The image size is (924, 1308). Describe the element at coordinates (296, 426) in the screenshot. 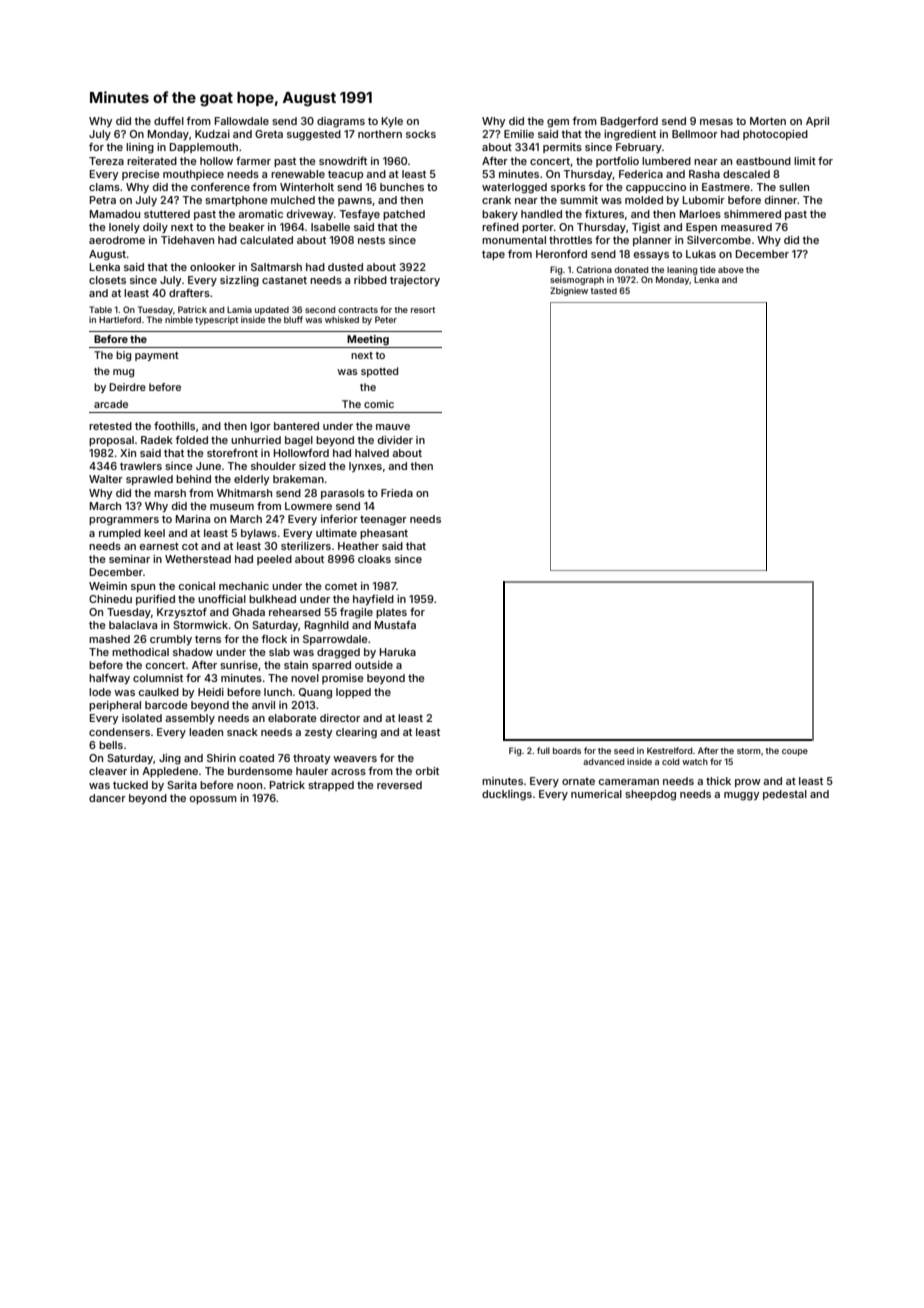

I see `bantered` at that location.
